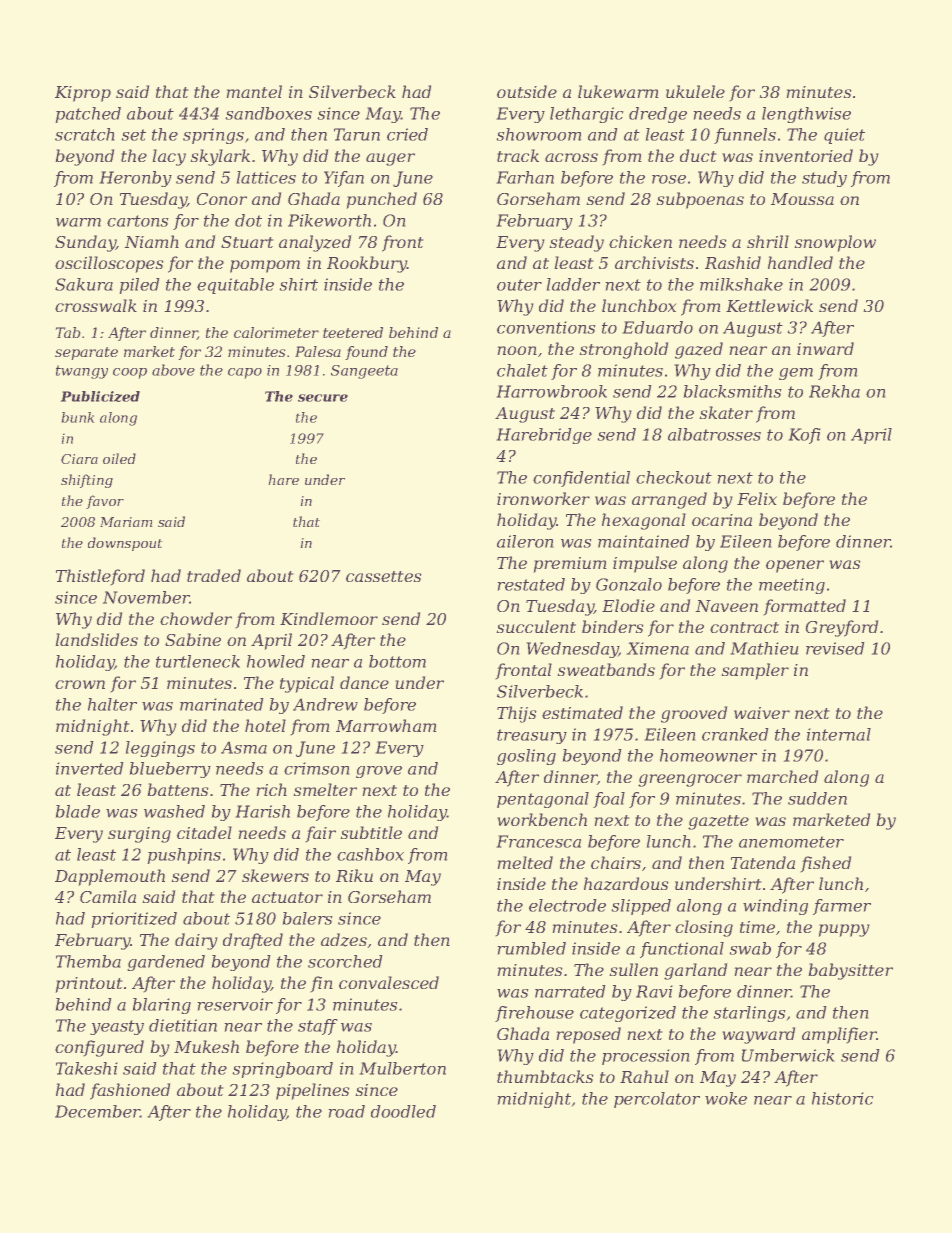  Describe the element at coordinates (80, 684) in the screenshot. I see `crown` at that location.
